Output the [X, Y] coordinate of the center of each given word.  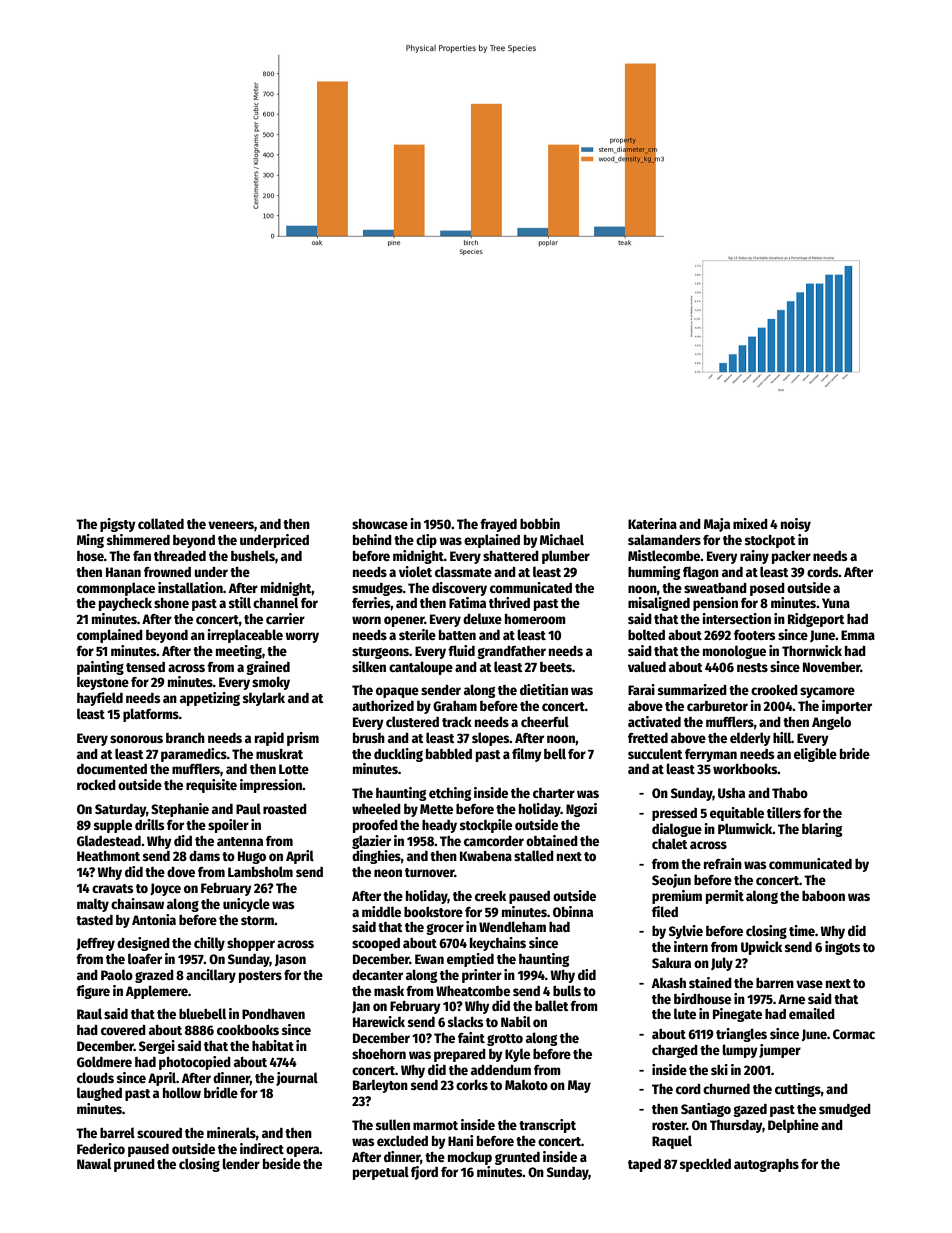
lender [241, 1163]
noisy [796, 525]
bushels [253, 555]
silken [369, 666]
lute [685, 1013]
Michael [562, 539]
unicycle [246, 905]
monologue [734, 652]
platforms [151, 715]
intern [691, 946]
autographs [766, 1165]
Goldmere [104, 1061]
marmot [435, 1125]
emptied [470, 960]
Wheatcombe [473, 991]
